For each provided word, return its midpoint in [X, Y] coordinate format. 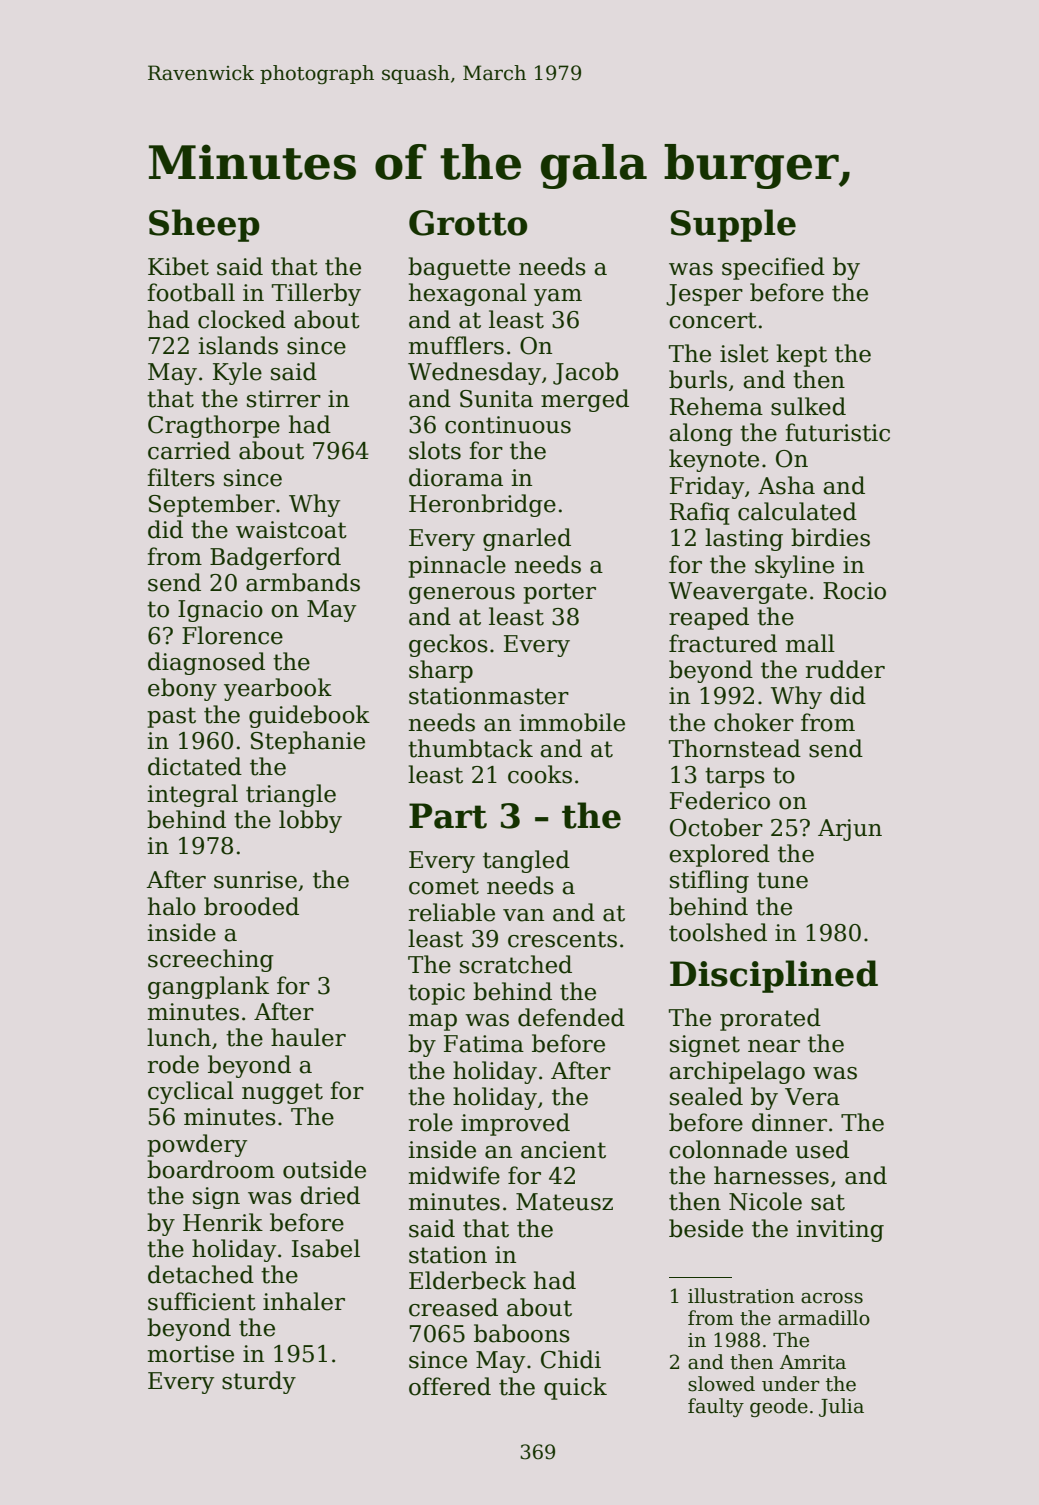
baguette [459, 268]
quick [575, 1388]
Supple [733, 225]
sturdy [259, 1382]
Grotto [468, 223]
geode [779, 1407]
